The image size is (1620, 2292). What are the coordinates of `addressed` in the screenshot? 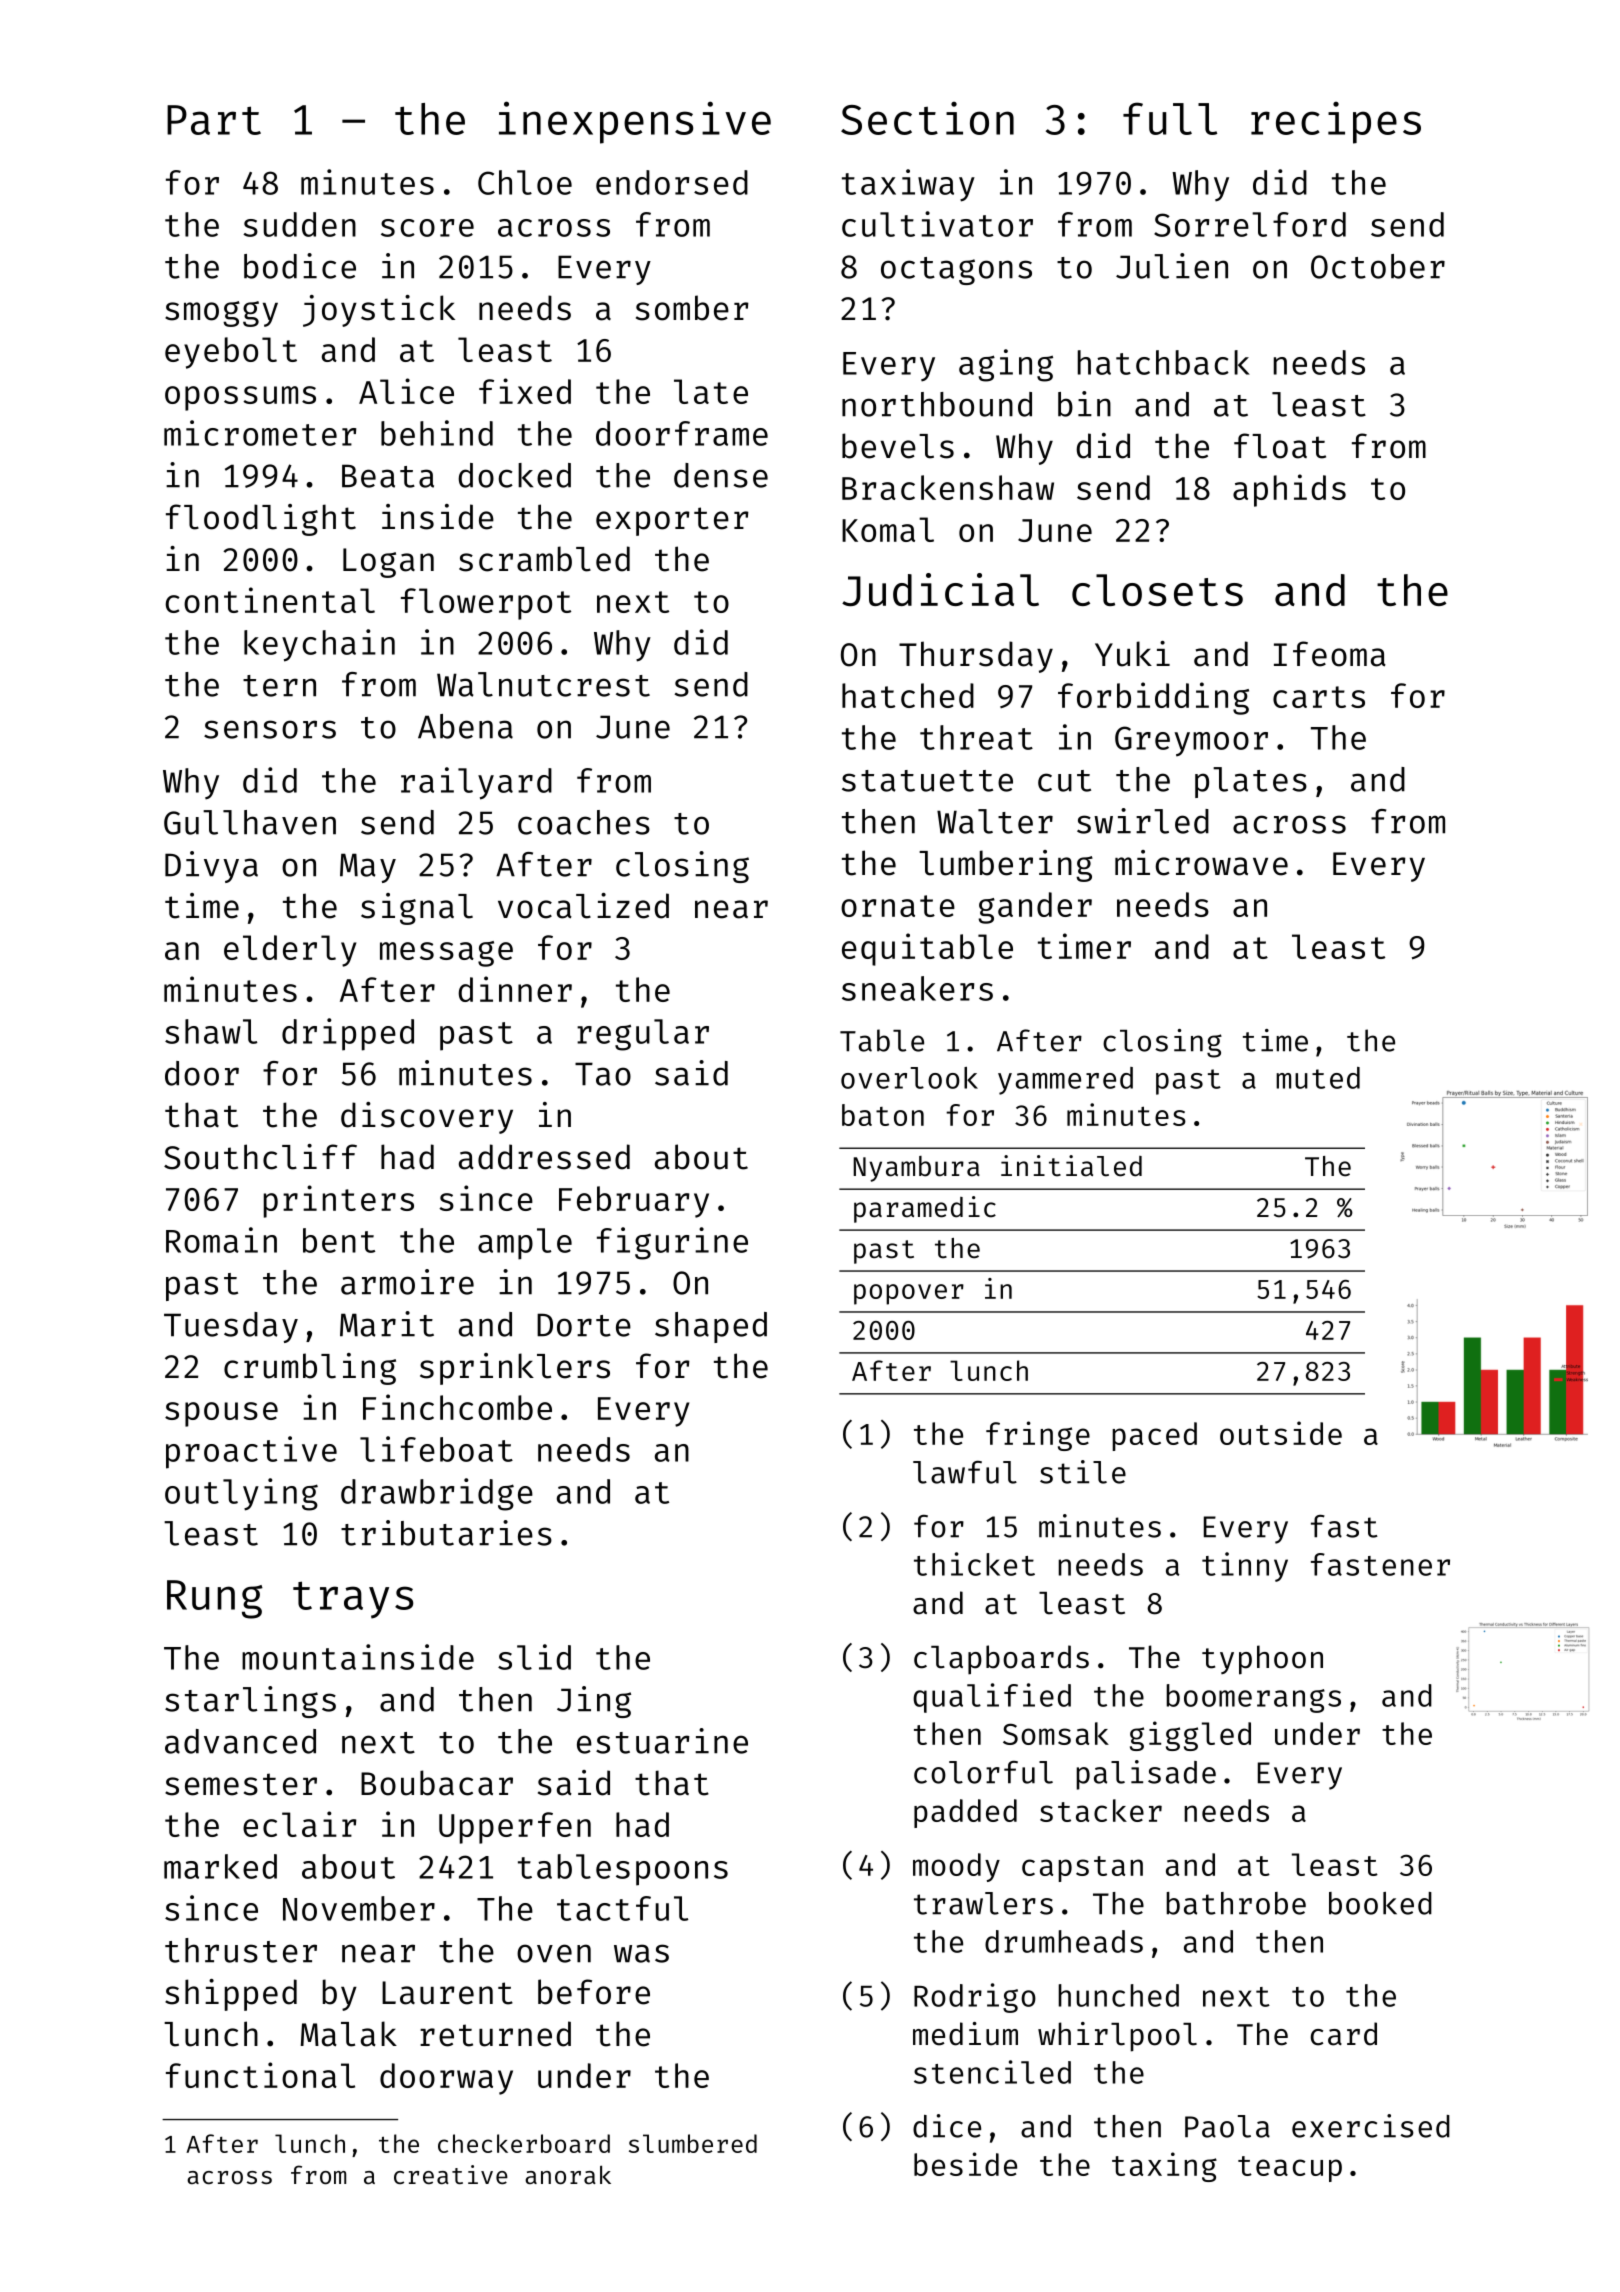 It's located at (544, 1157).
